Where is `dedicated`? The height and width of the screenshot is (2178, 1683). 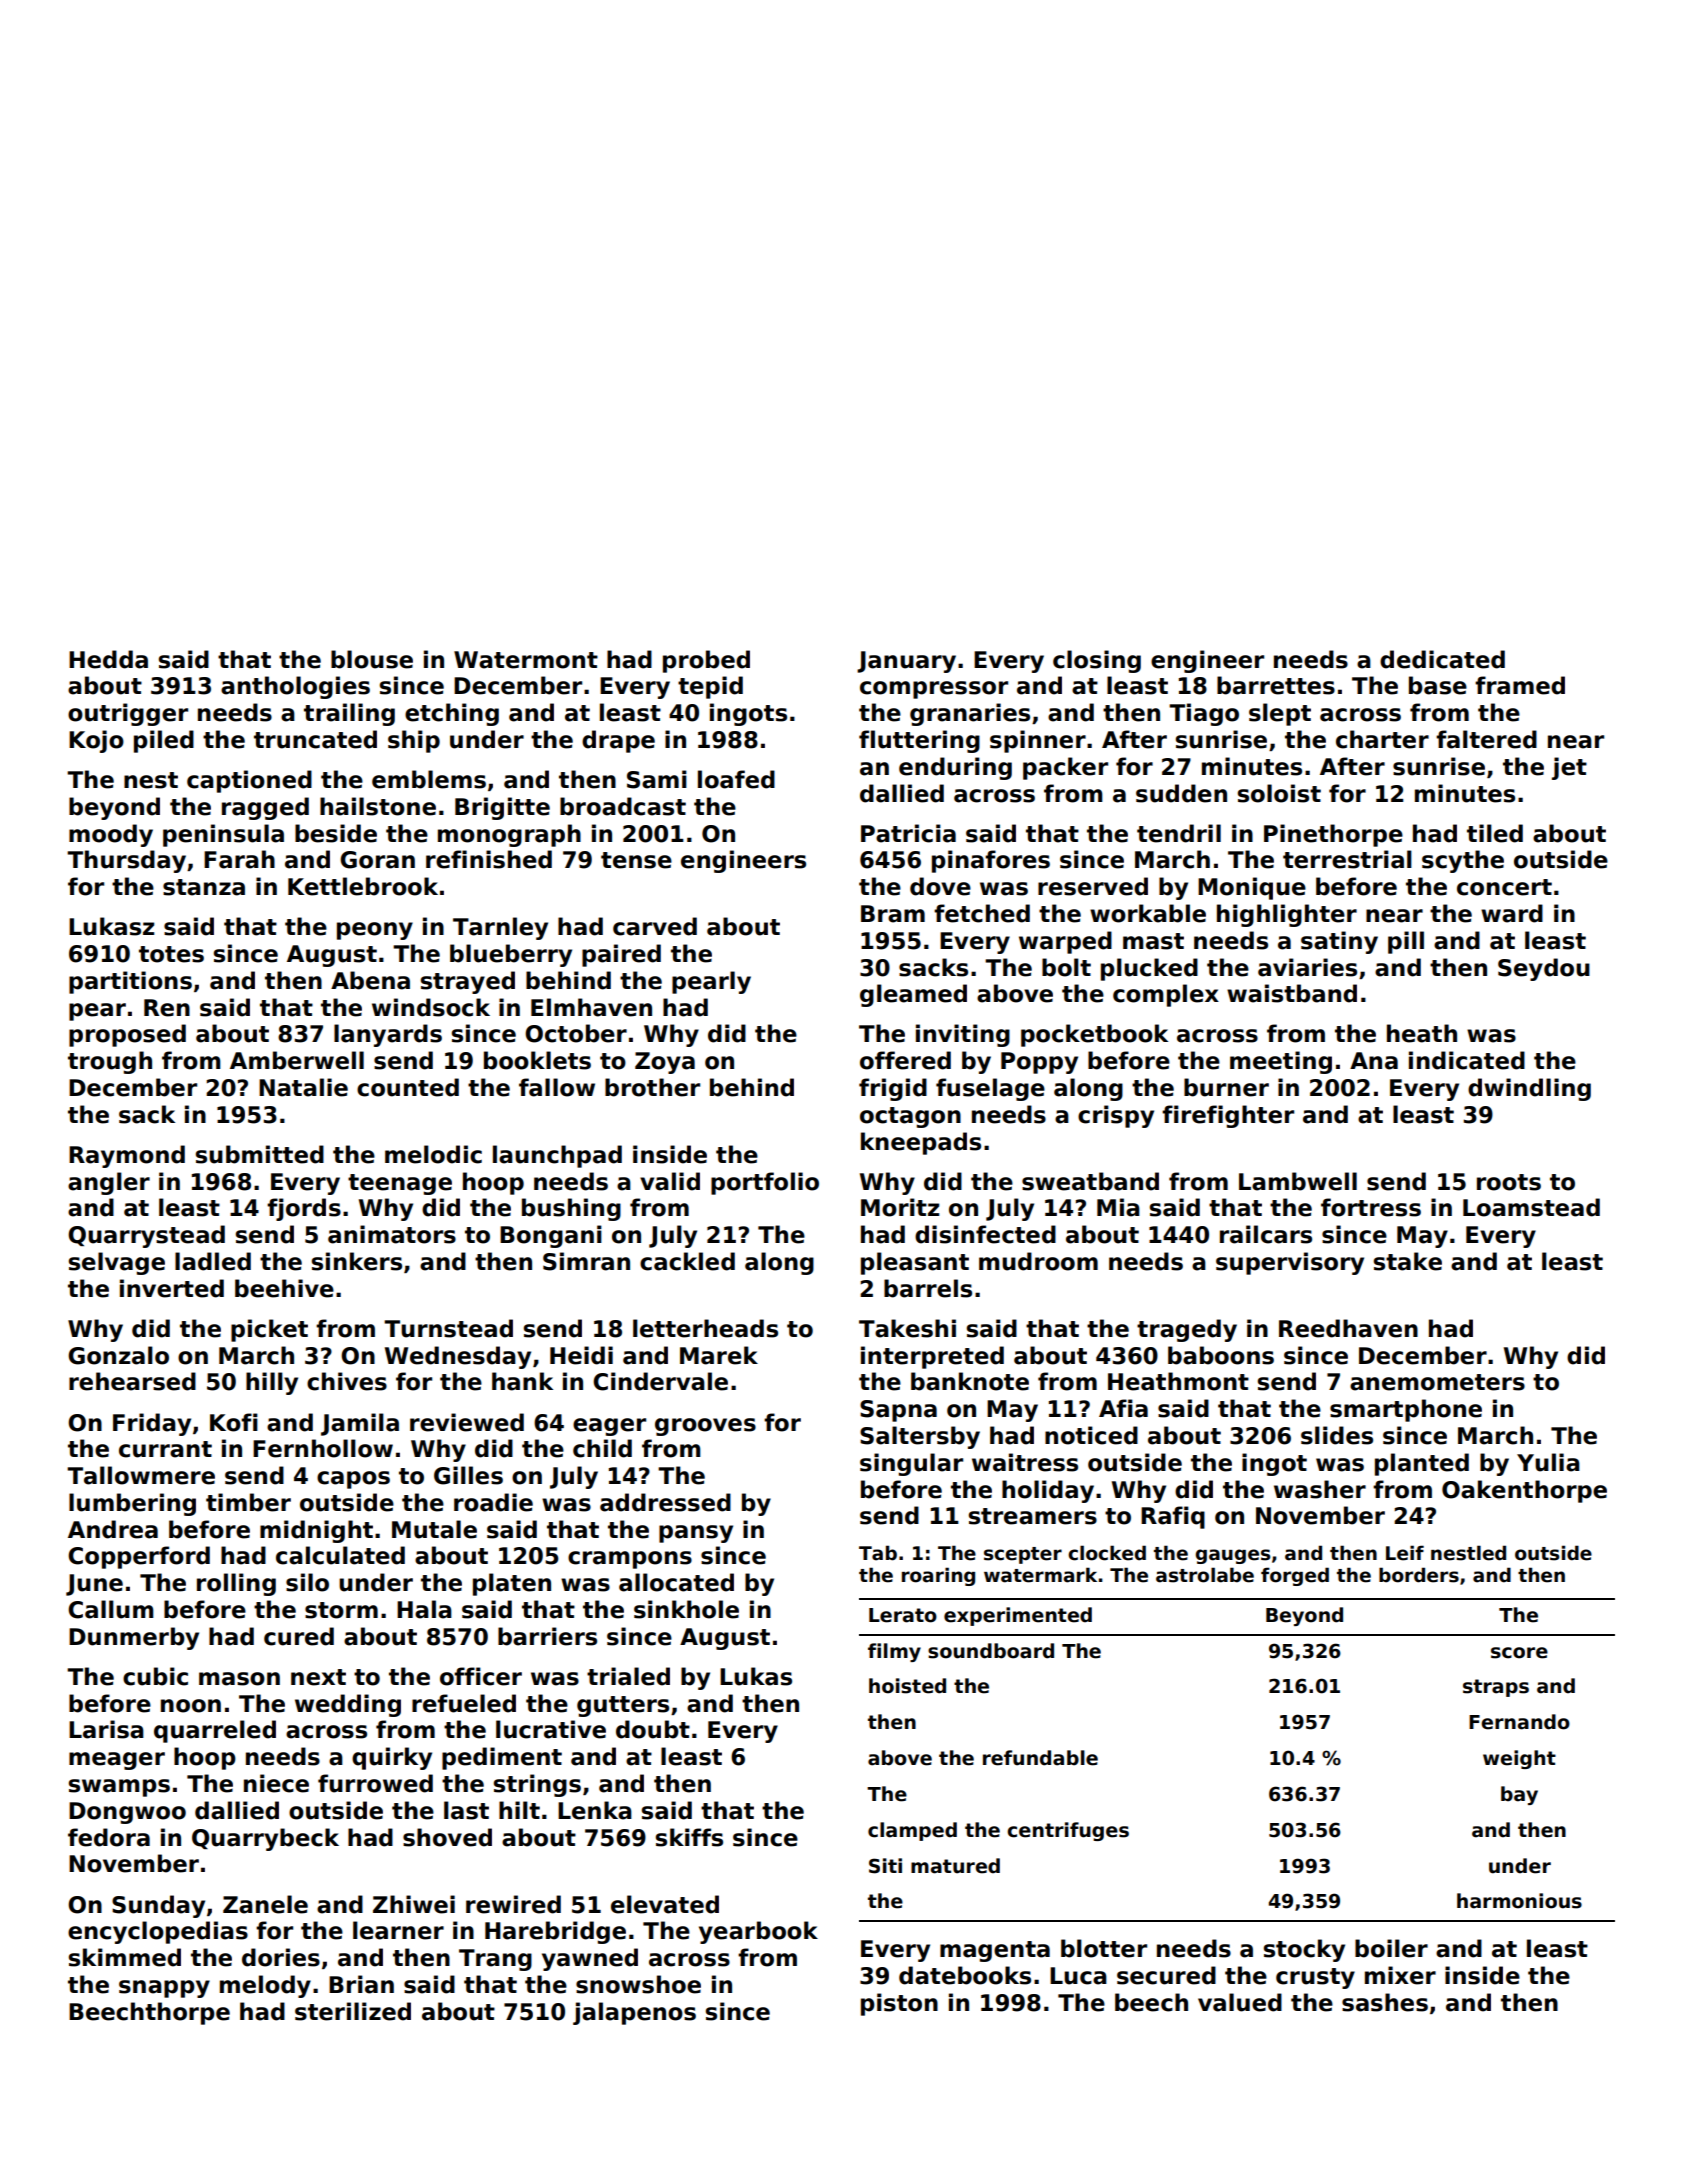
dedicated is located at coordinates (1442, 659).
